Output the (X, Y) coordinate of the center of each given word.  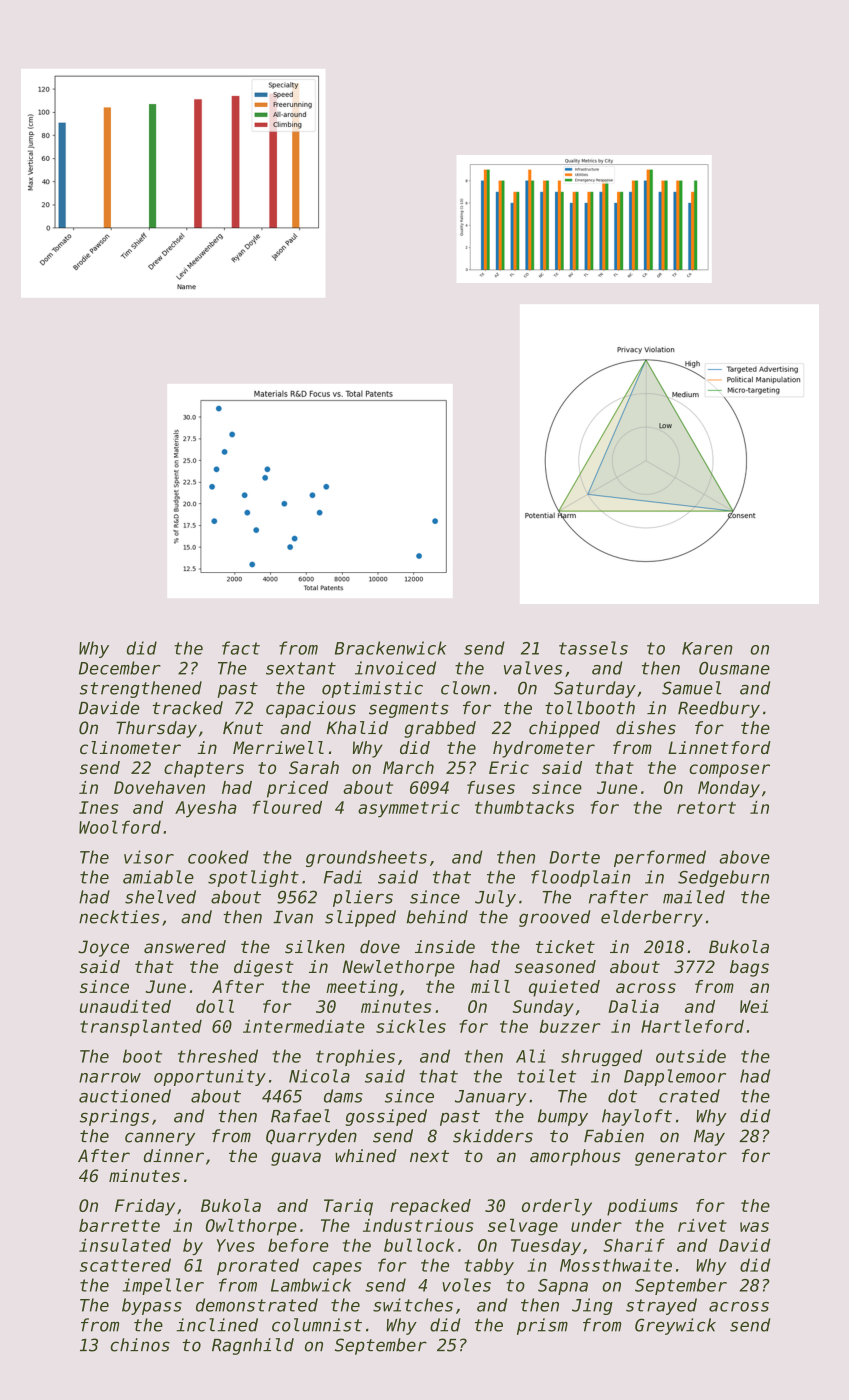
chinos (140, 1345)
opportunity (210, 1077)
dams (343, 1096)
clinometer (130, 747)
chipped (564, 729)
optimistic (372, 689)
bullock (419, 1245)
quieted (564, 988)
